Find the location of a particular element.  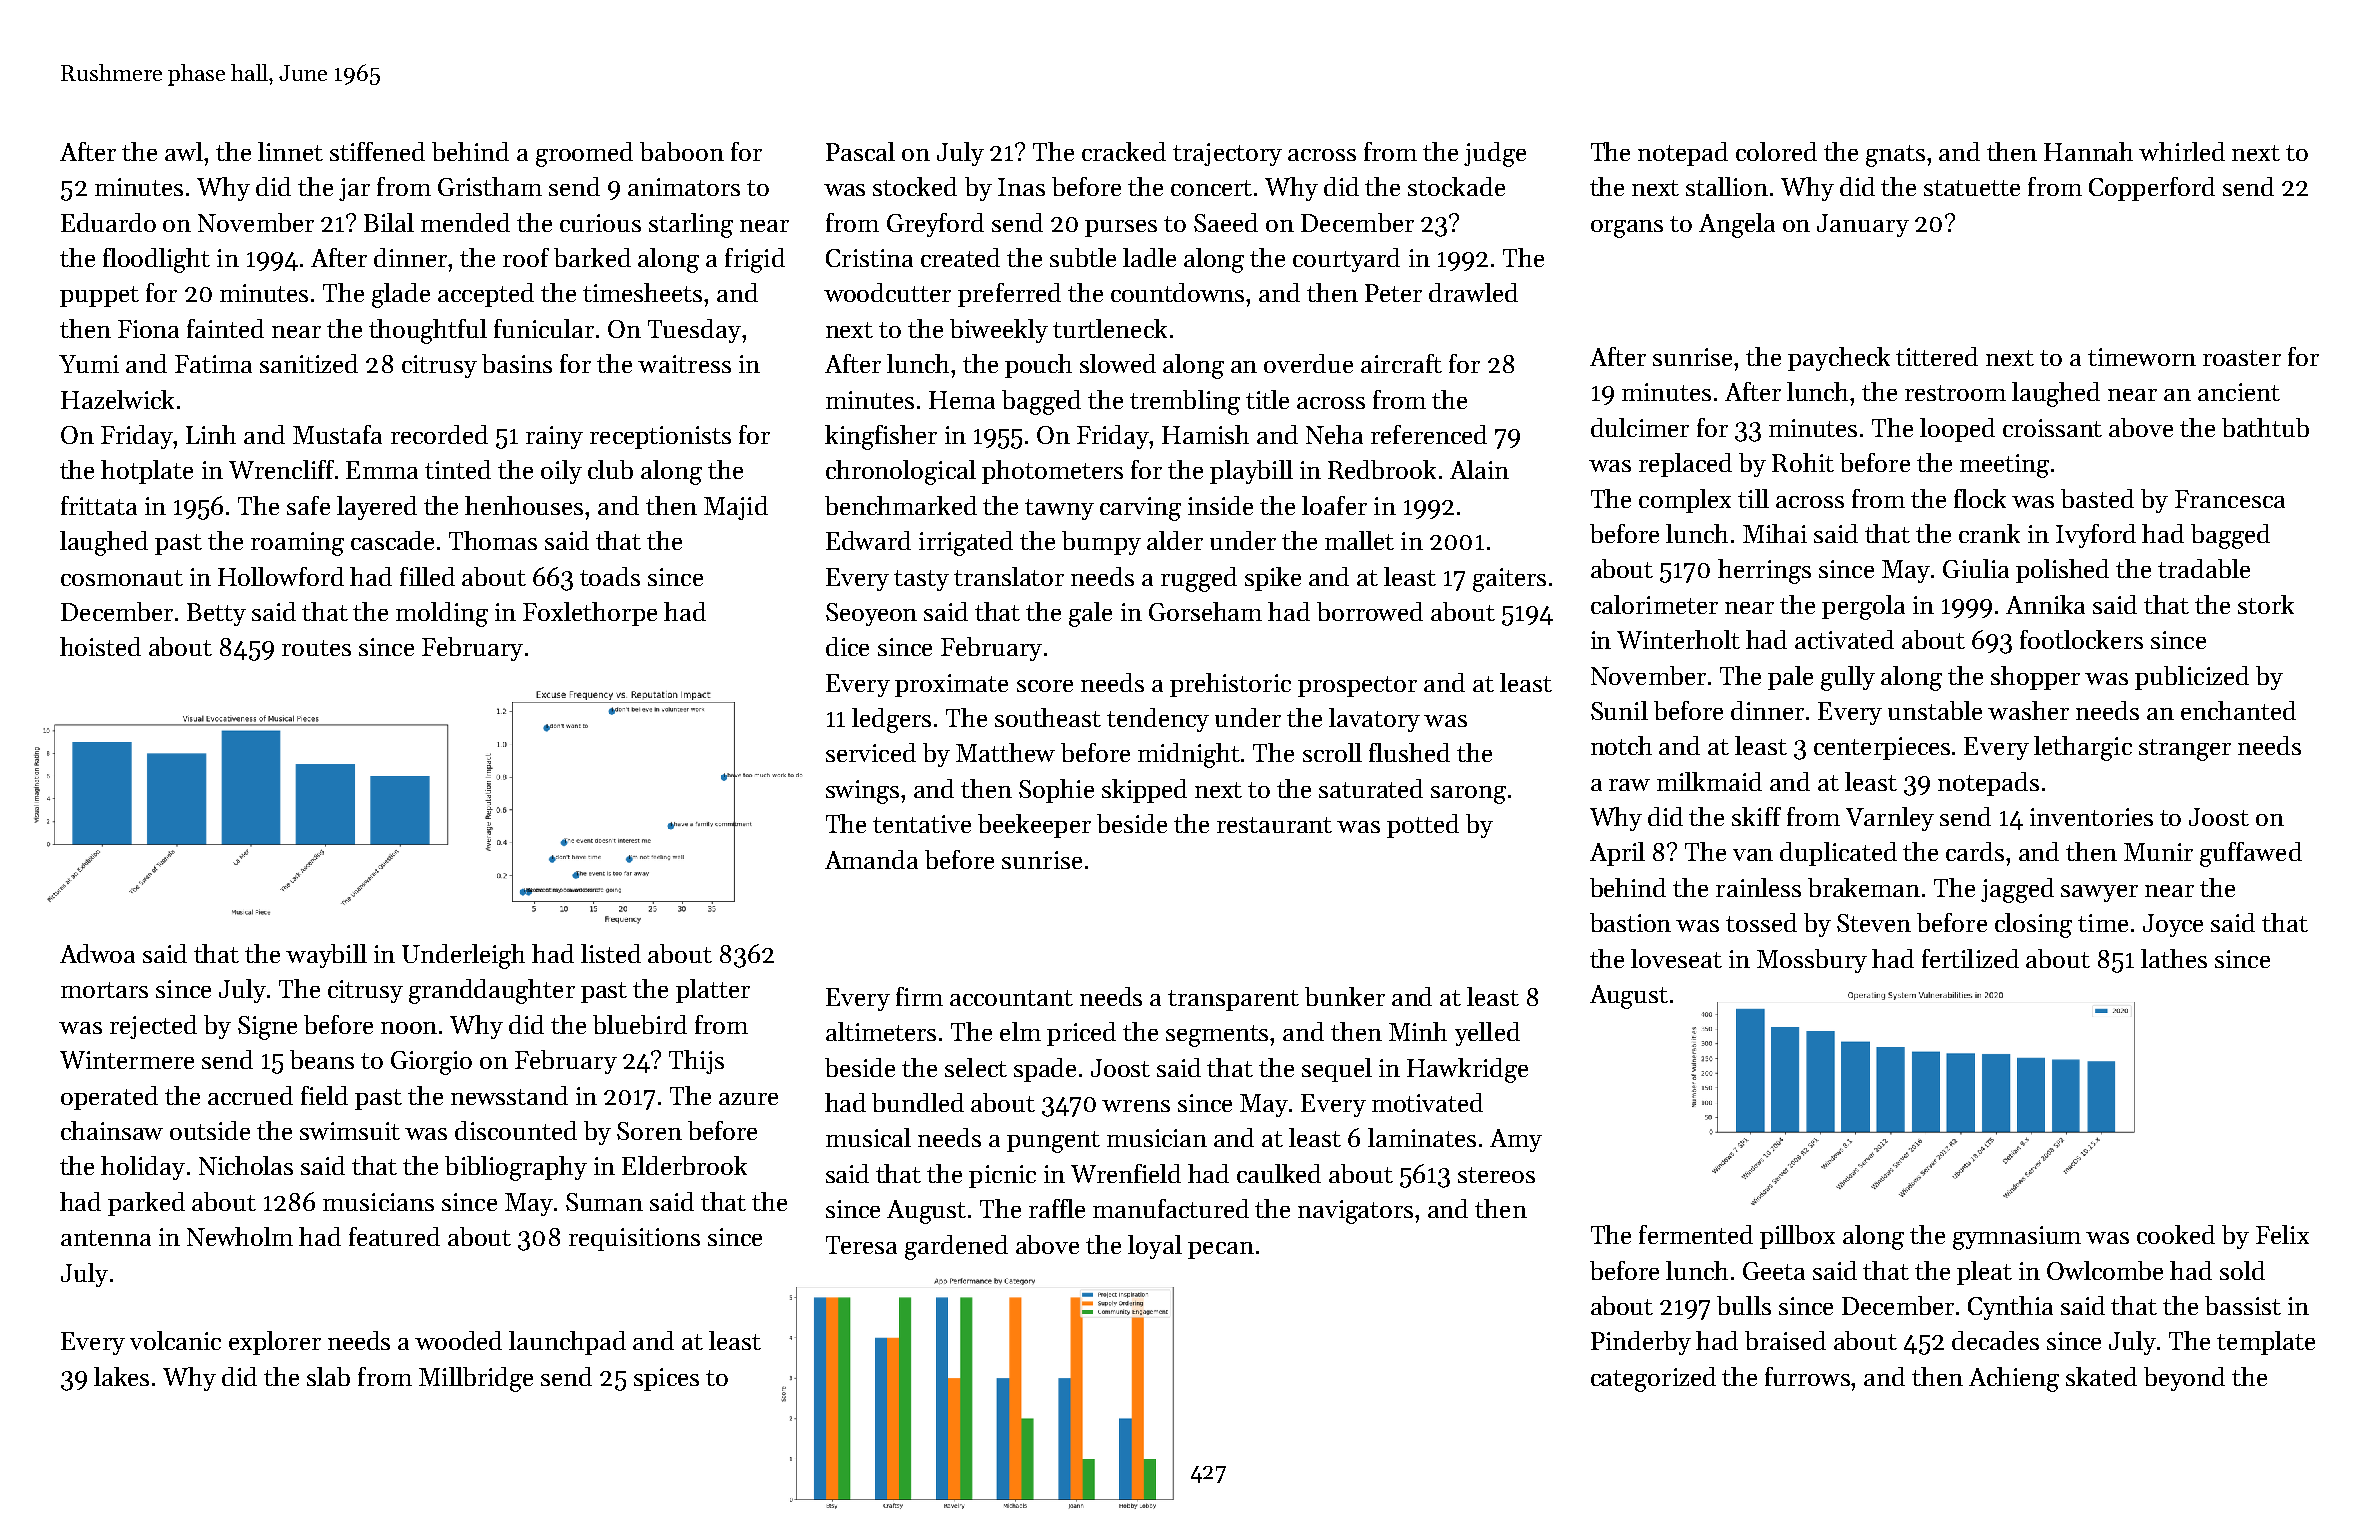

cracked is located at coordinates (1124, 151).
